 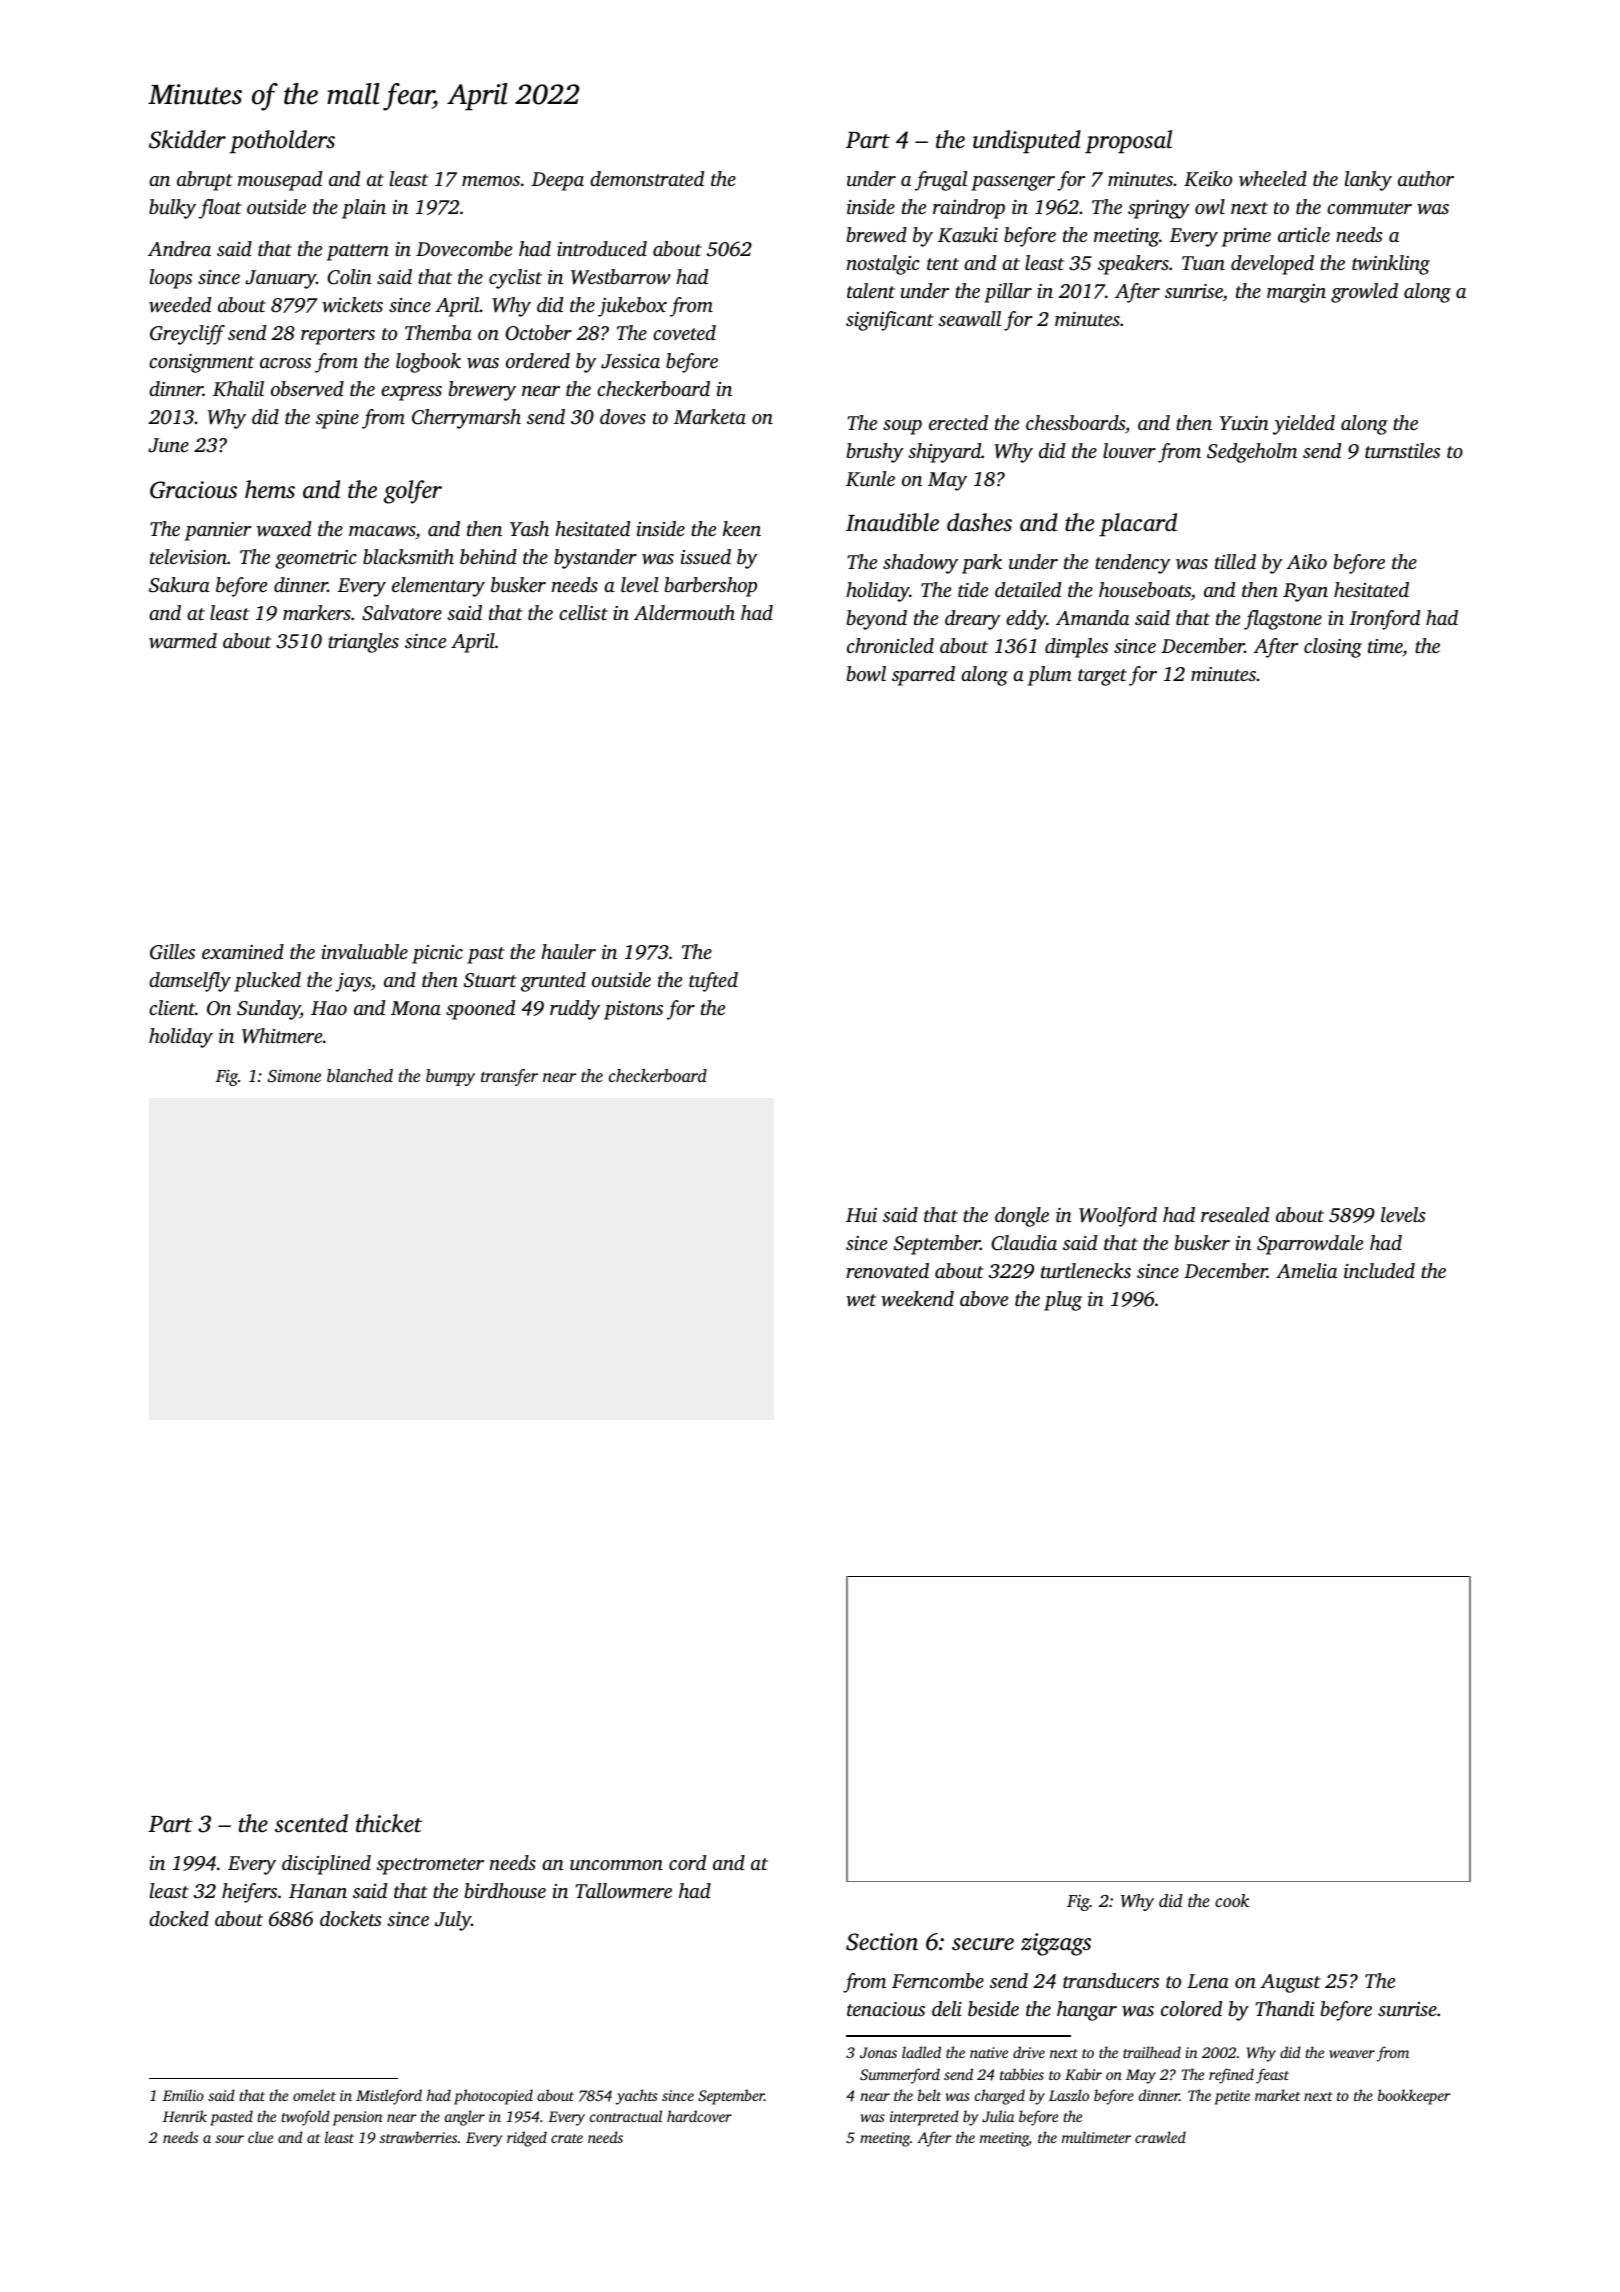 I want to click on cook, so click(x=1232, y=1900).
